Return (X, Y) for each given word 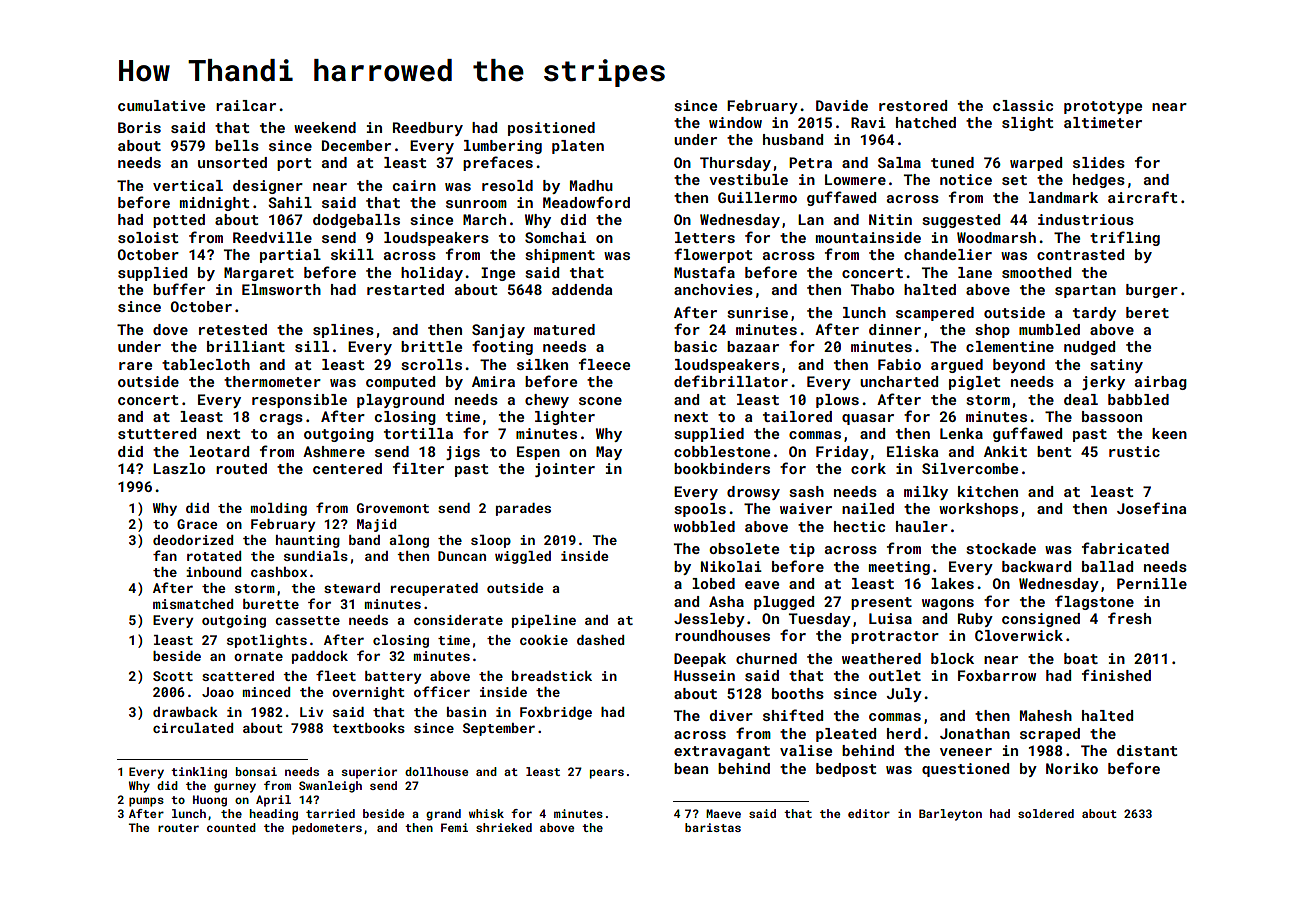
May (609, 453)
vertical (188, 185)
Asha (726, 601)
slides (1099, 162)
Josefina (1151, 508)
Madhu (591, 185)
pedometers (327, 829)
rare (135, 366)
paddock (320, 657)
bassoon (1112, 416)
